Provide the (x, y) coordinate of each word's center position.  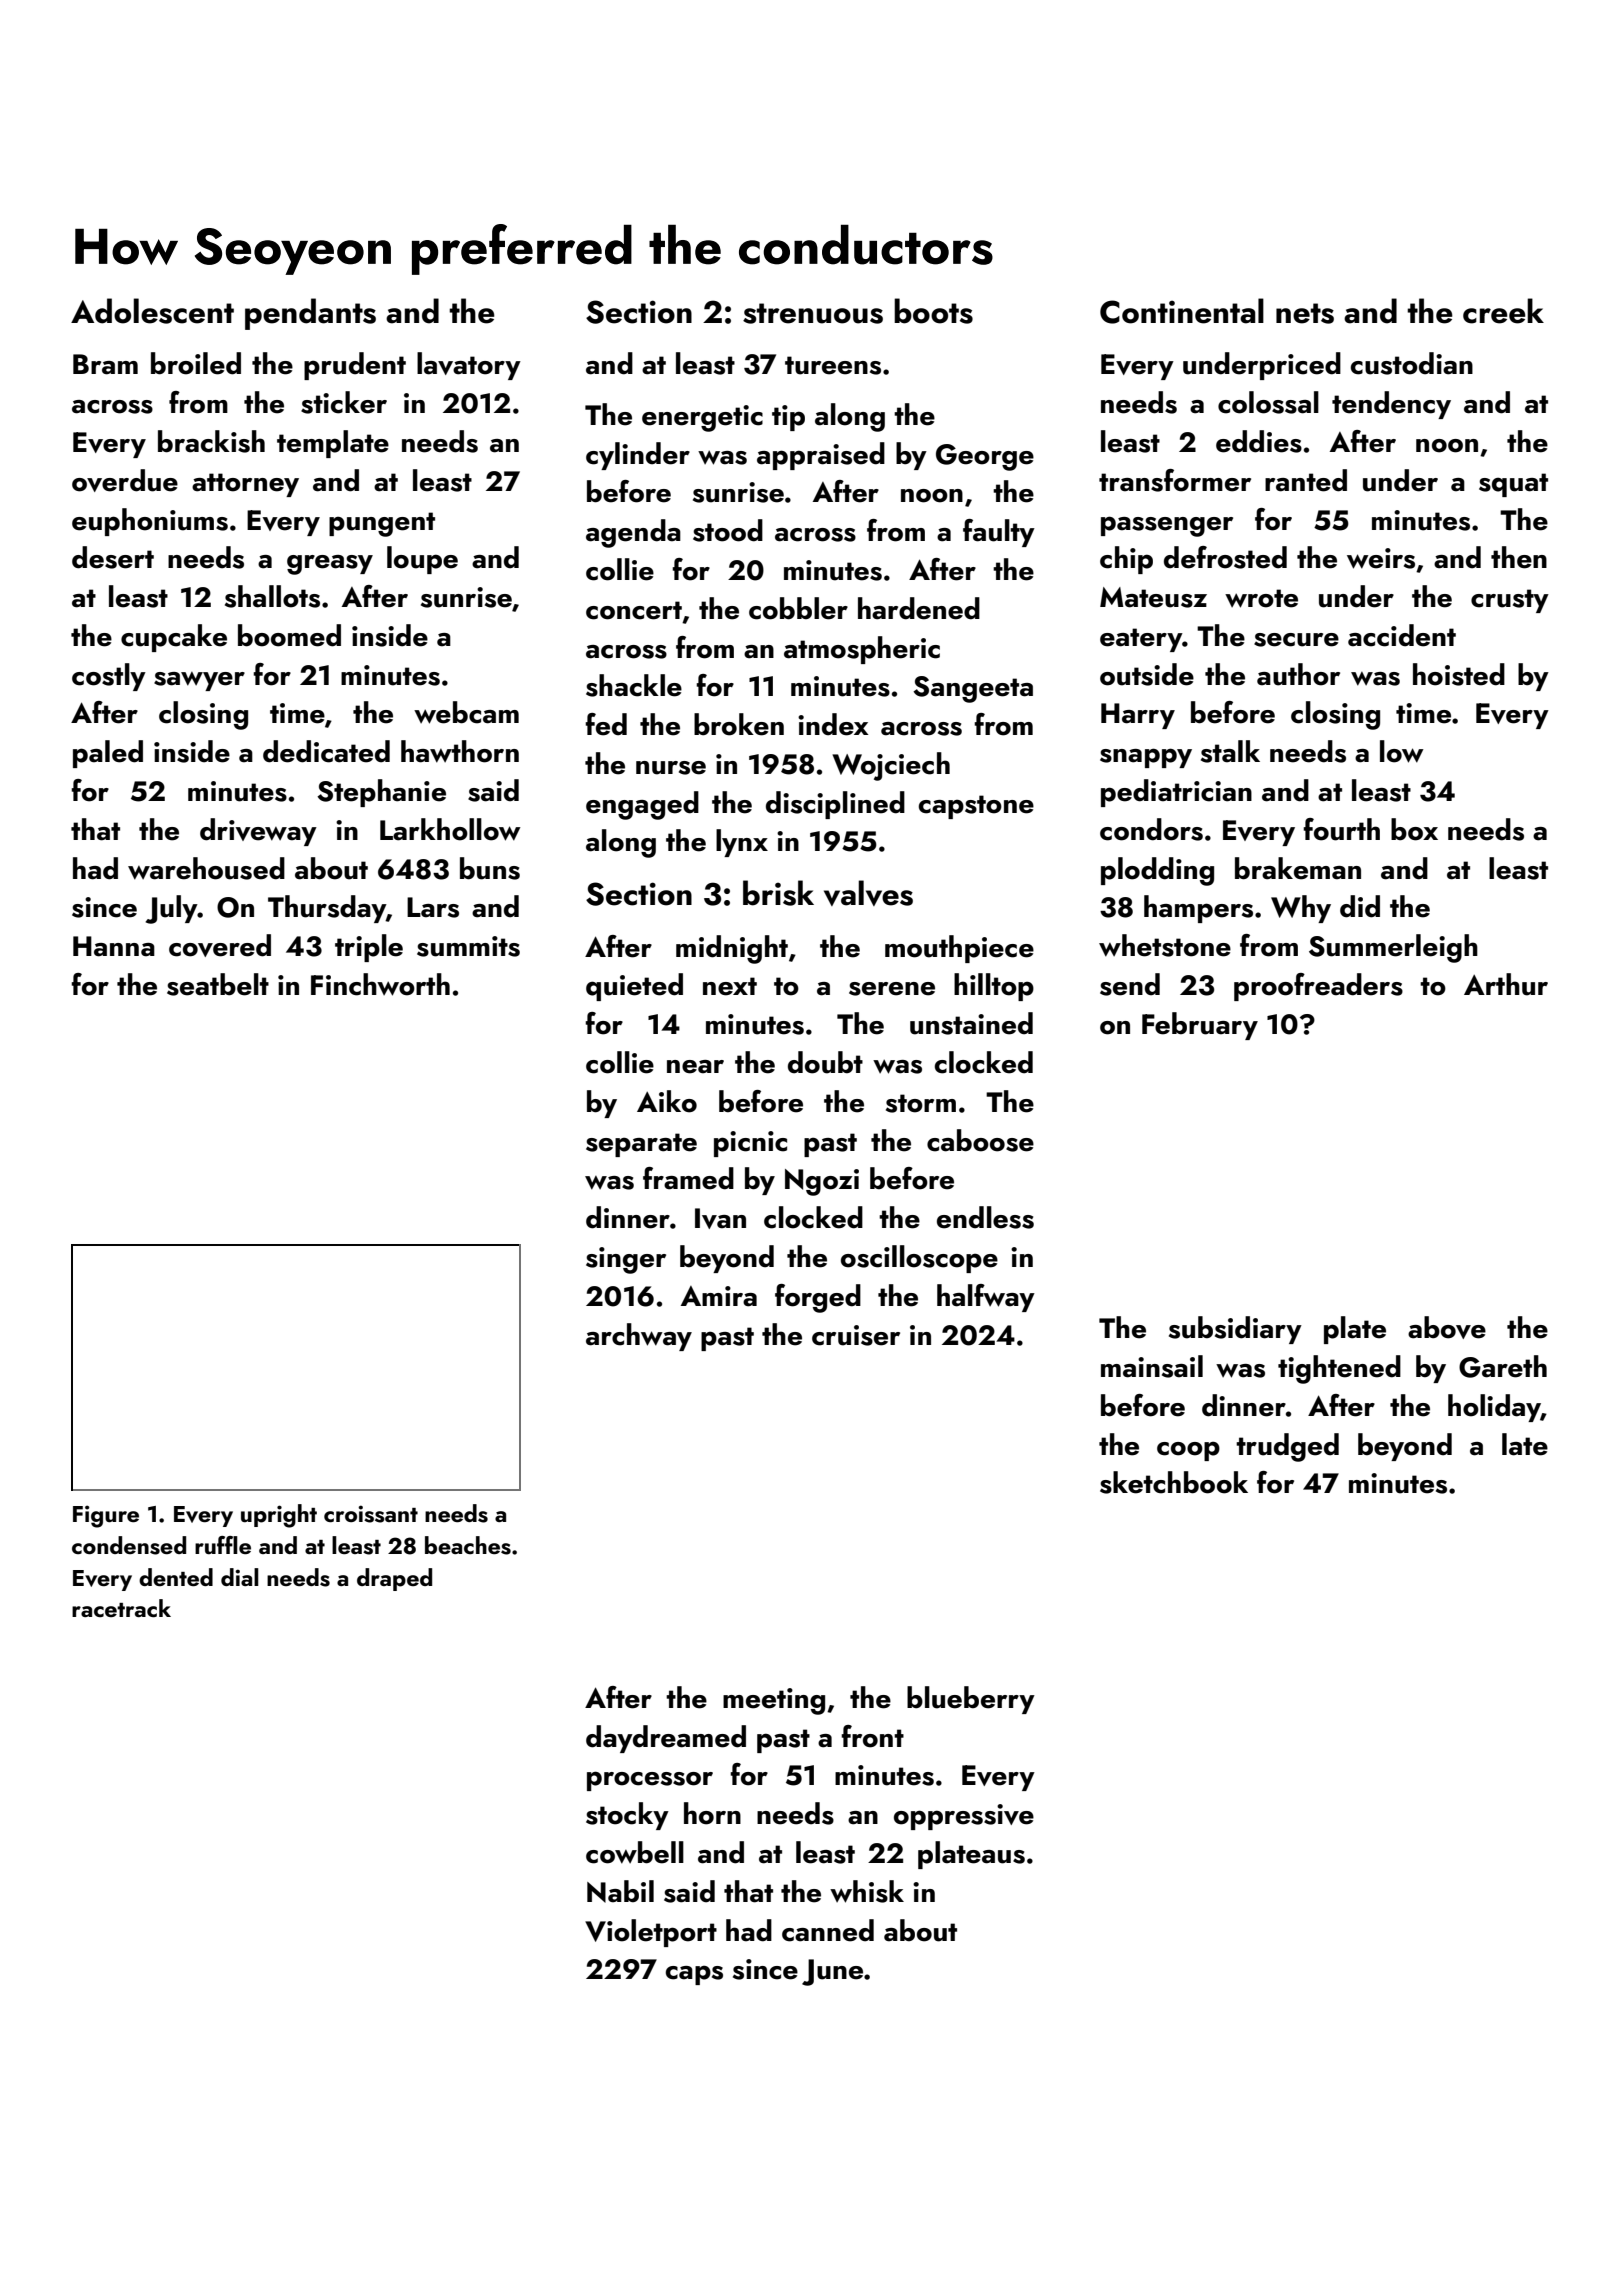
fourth (1341, 829)
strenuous (813, 313)
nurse (671, 768)
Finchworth (380, 984)
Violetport (651, 1933)
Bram (105, 364)
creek (1503, 311)
